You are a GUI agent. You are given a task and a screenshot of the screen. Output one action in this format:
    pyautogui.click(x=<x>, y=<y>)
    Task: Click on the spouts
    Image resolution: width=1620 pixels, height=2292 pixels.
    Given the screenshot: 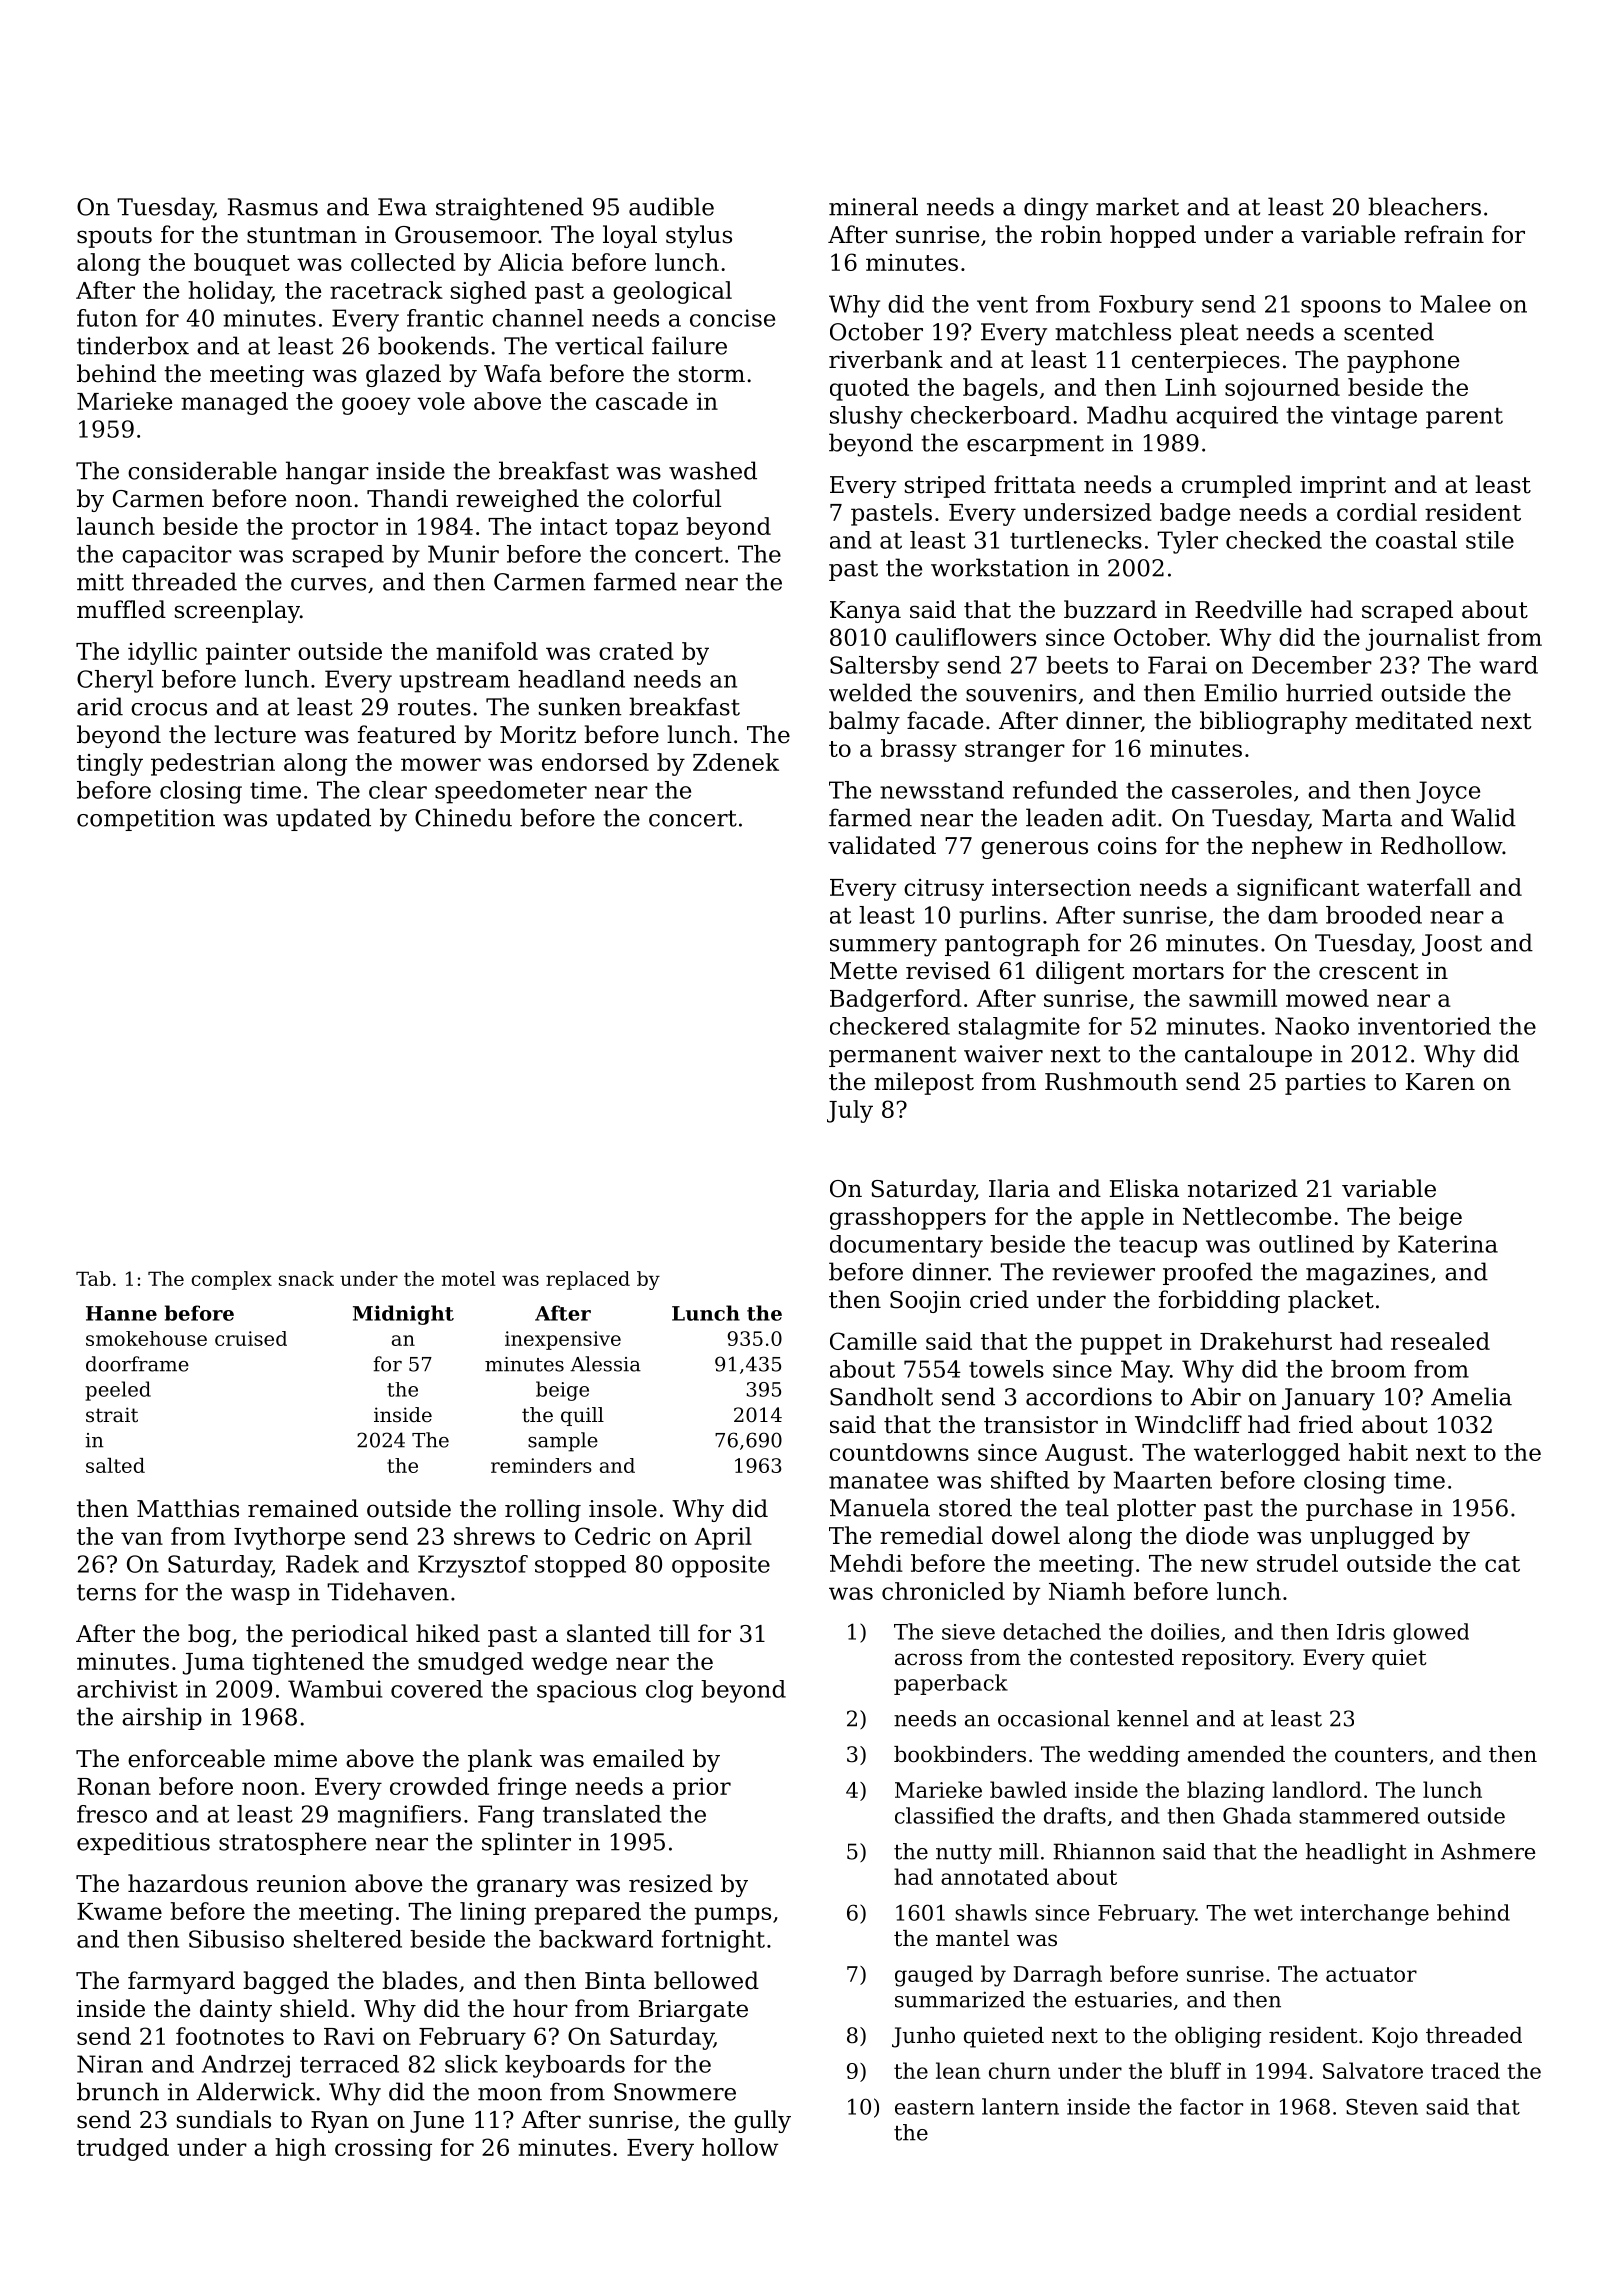 What is the action you would take?
    pyautogui.click(x=114, y=237)
